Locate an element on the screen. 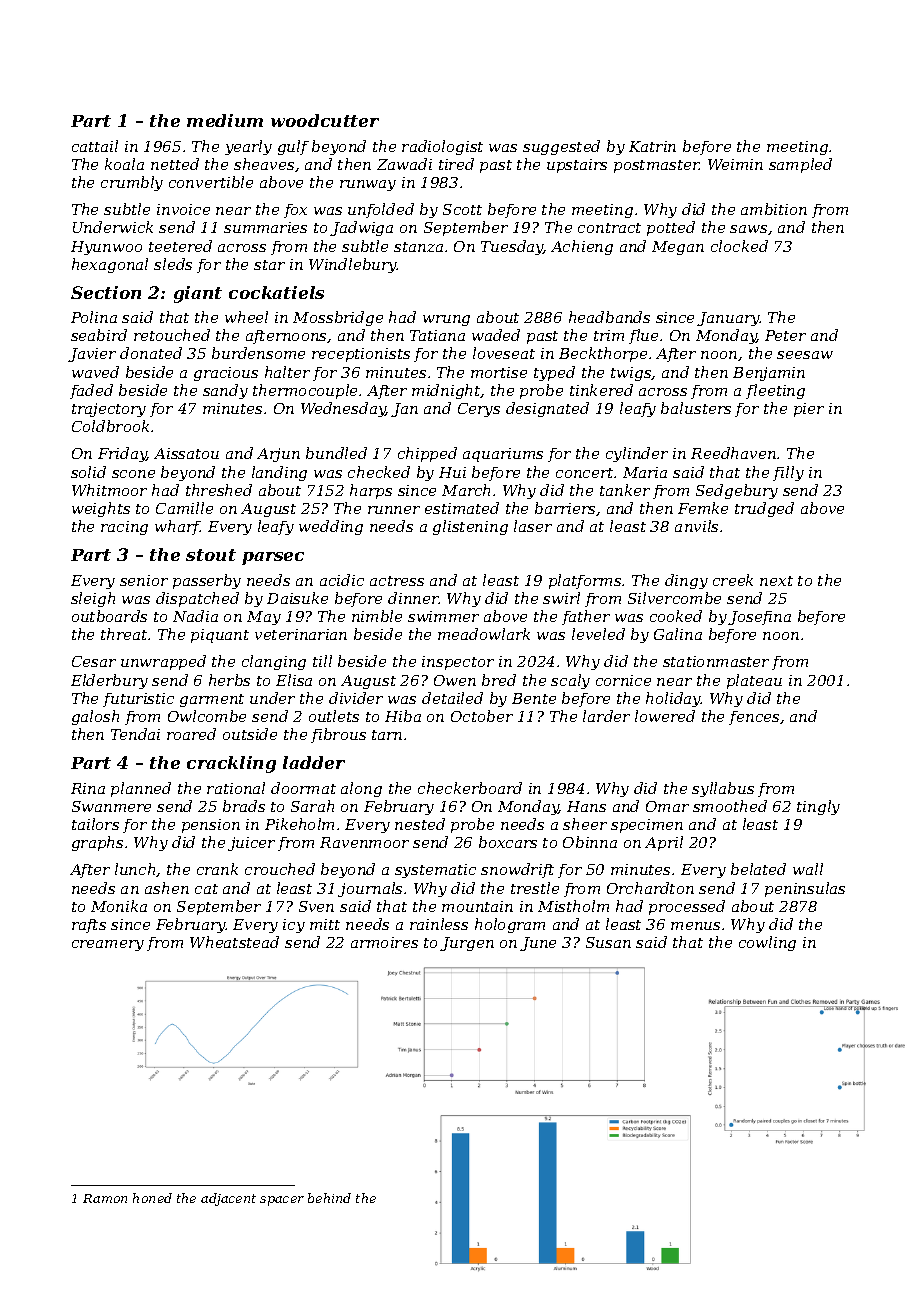 This screenshot has height=1308, width=924. Katrin is located at coordinates (652, 146).
